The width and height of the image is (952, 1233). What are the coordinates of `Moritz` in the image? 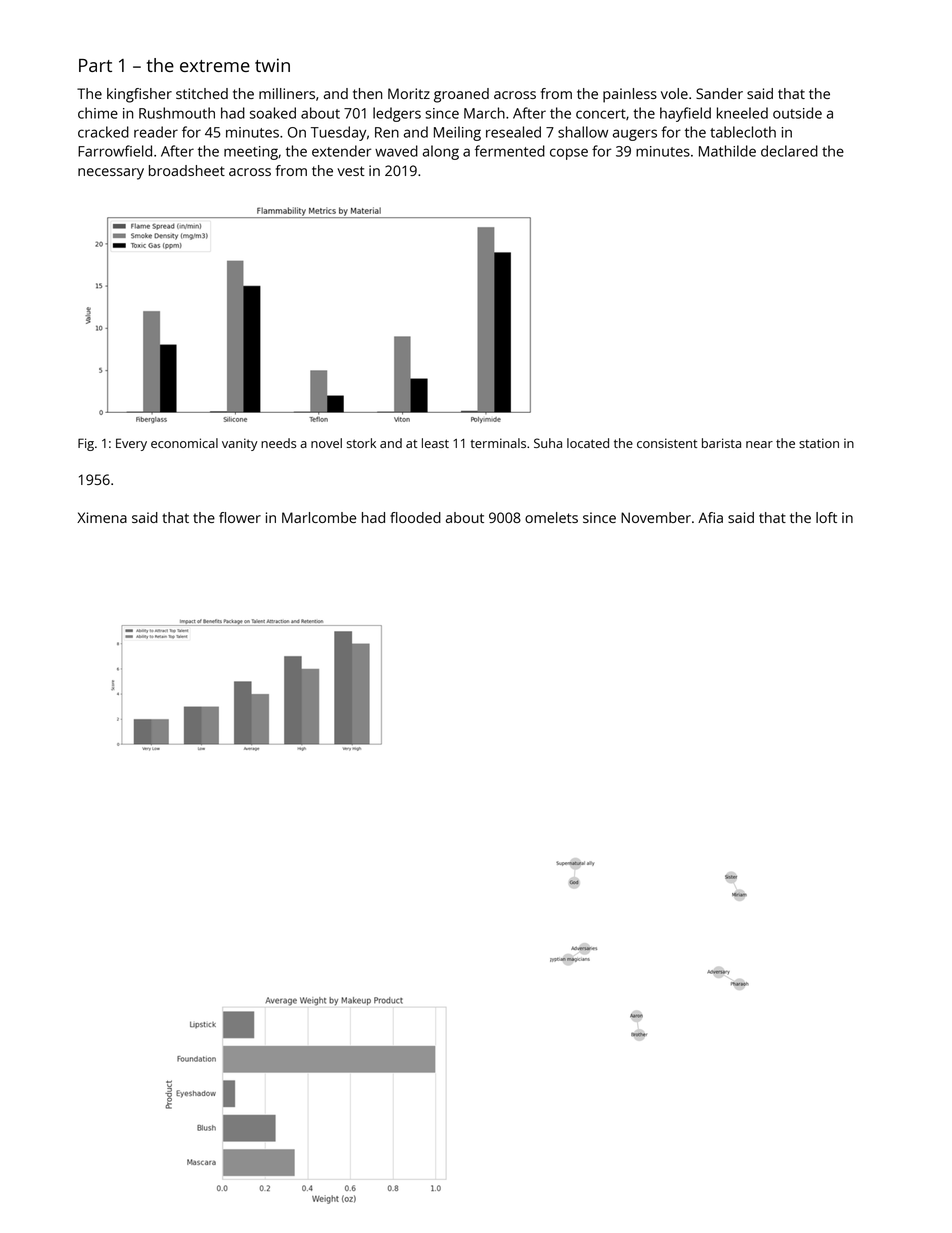 It's located at (409, 93).
